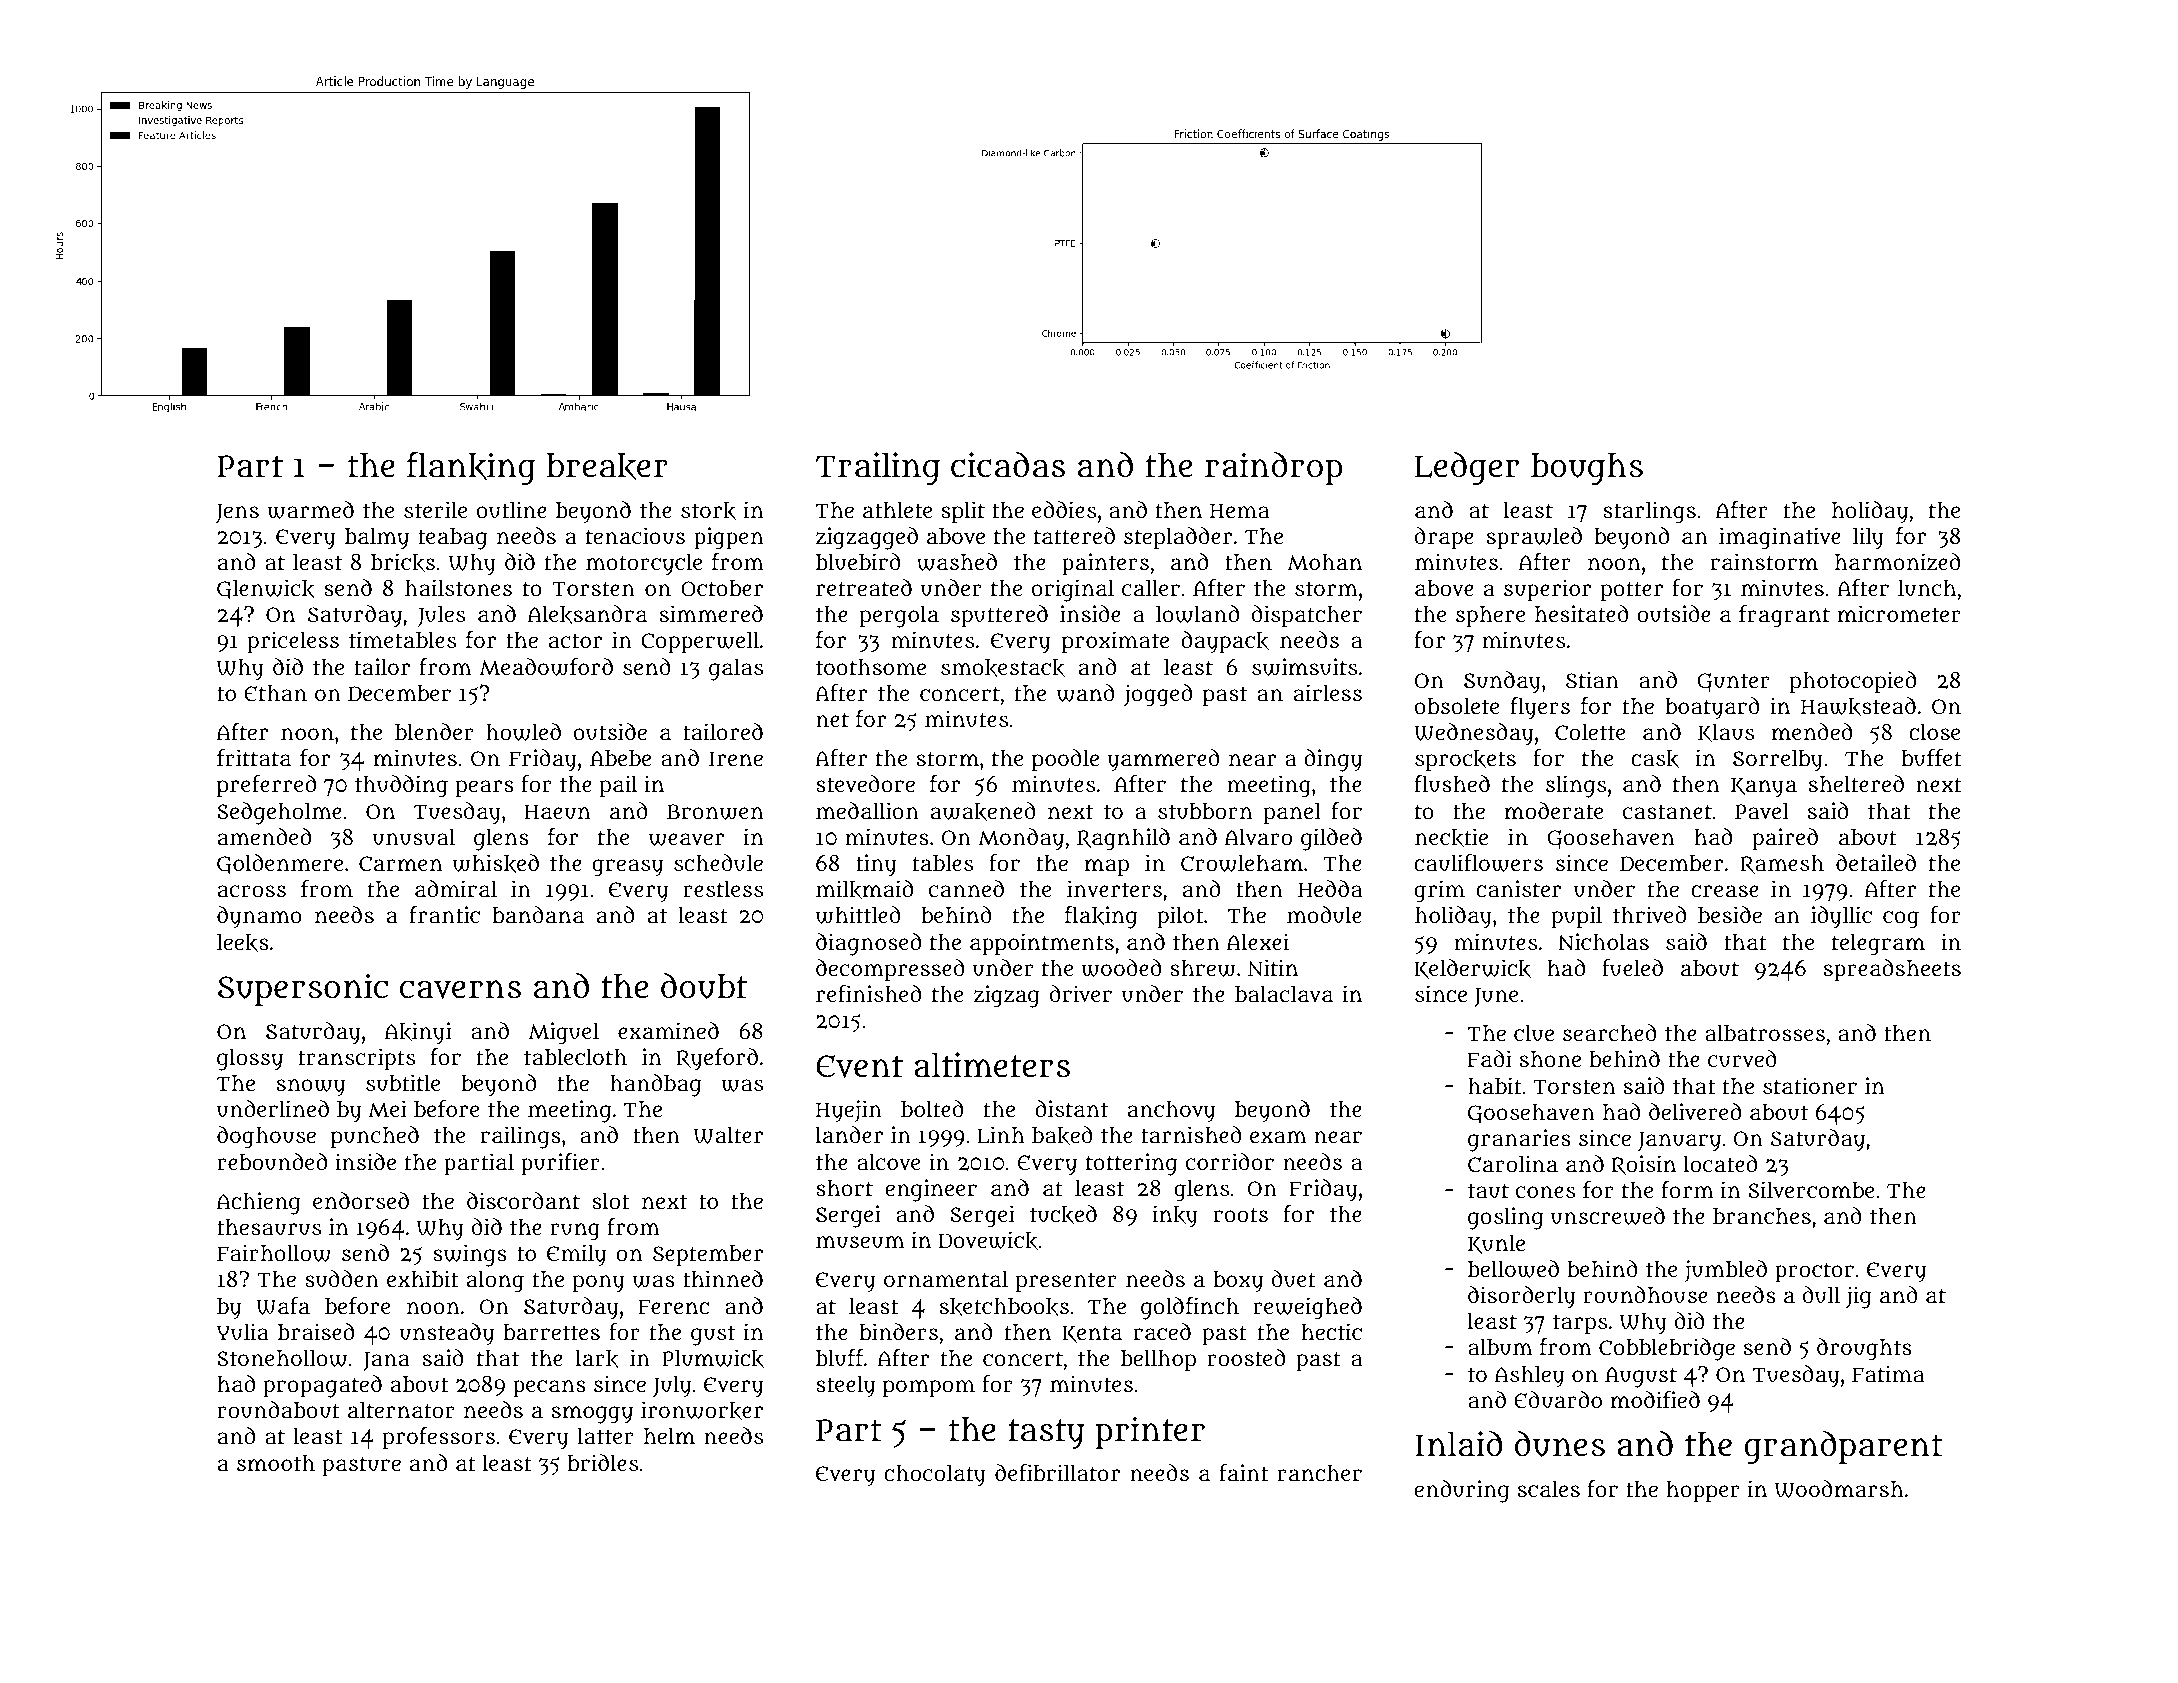 The width and height of the screenshot is (2178, 1683). I want to click on necktie, so click(1451, 837).
